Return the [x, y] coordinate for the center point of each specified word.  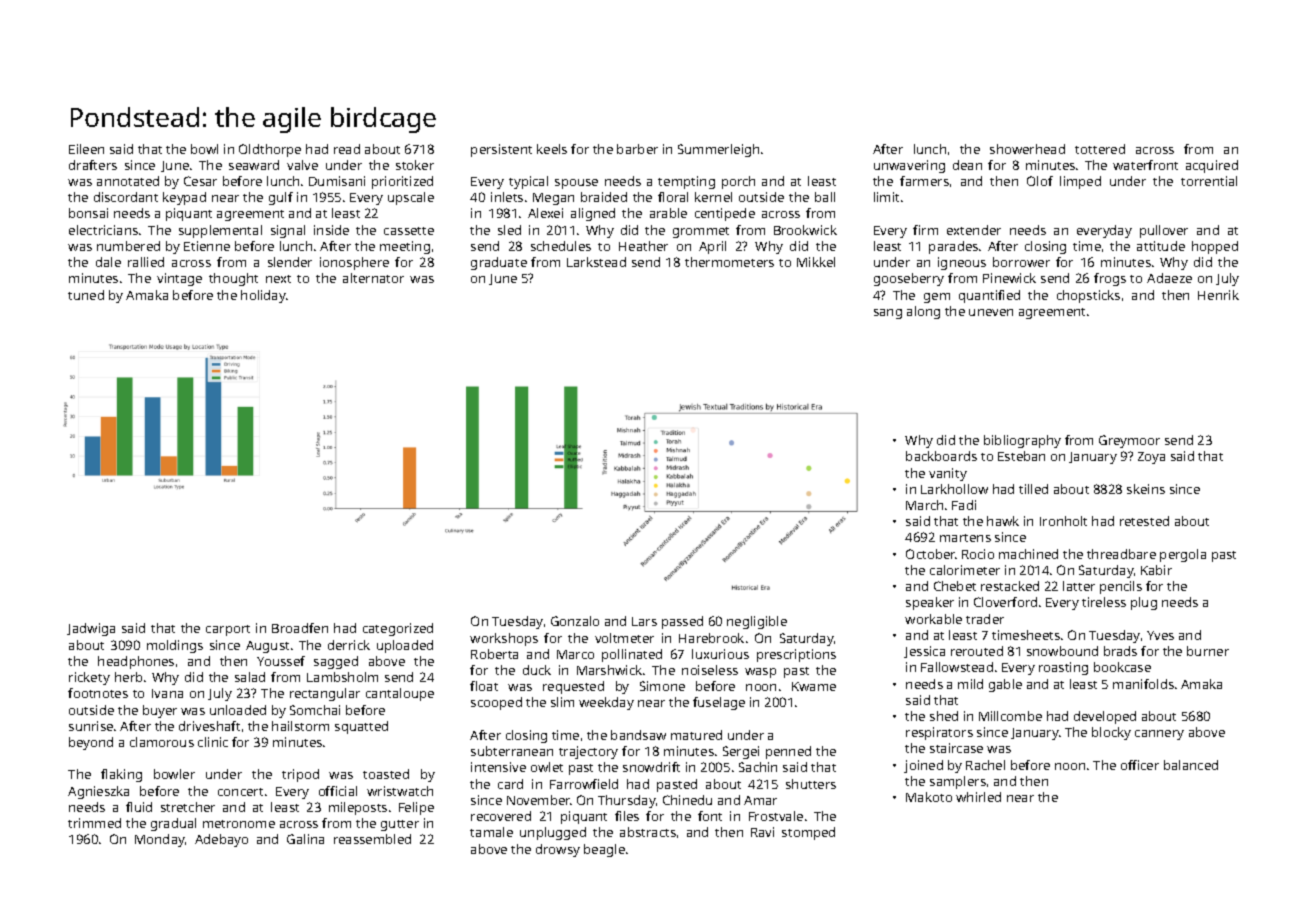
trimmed [94, 823]
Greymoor [1129, 441]
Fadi [964, 505]
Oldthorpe [270, 150]
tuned [86, 295]
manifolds [1143, 684]
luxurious [720, 654]
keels [552, 149]
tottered [1100, 149]
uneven [991, 312]
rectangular [325, 694]
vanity [948, 474]
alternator [373, 278]
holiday [263, 296]
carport [228, 630]
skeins [1146, 489]
